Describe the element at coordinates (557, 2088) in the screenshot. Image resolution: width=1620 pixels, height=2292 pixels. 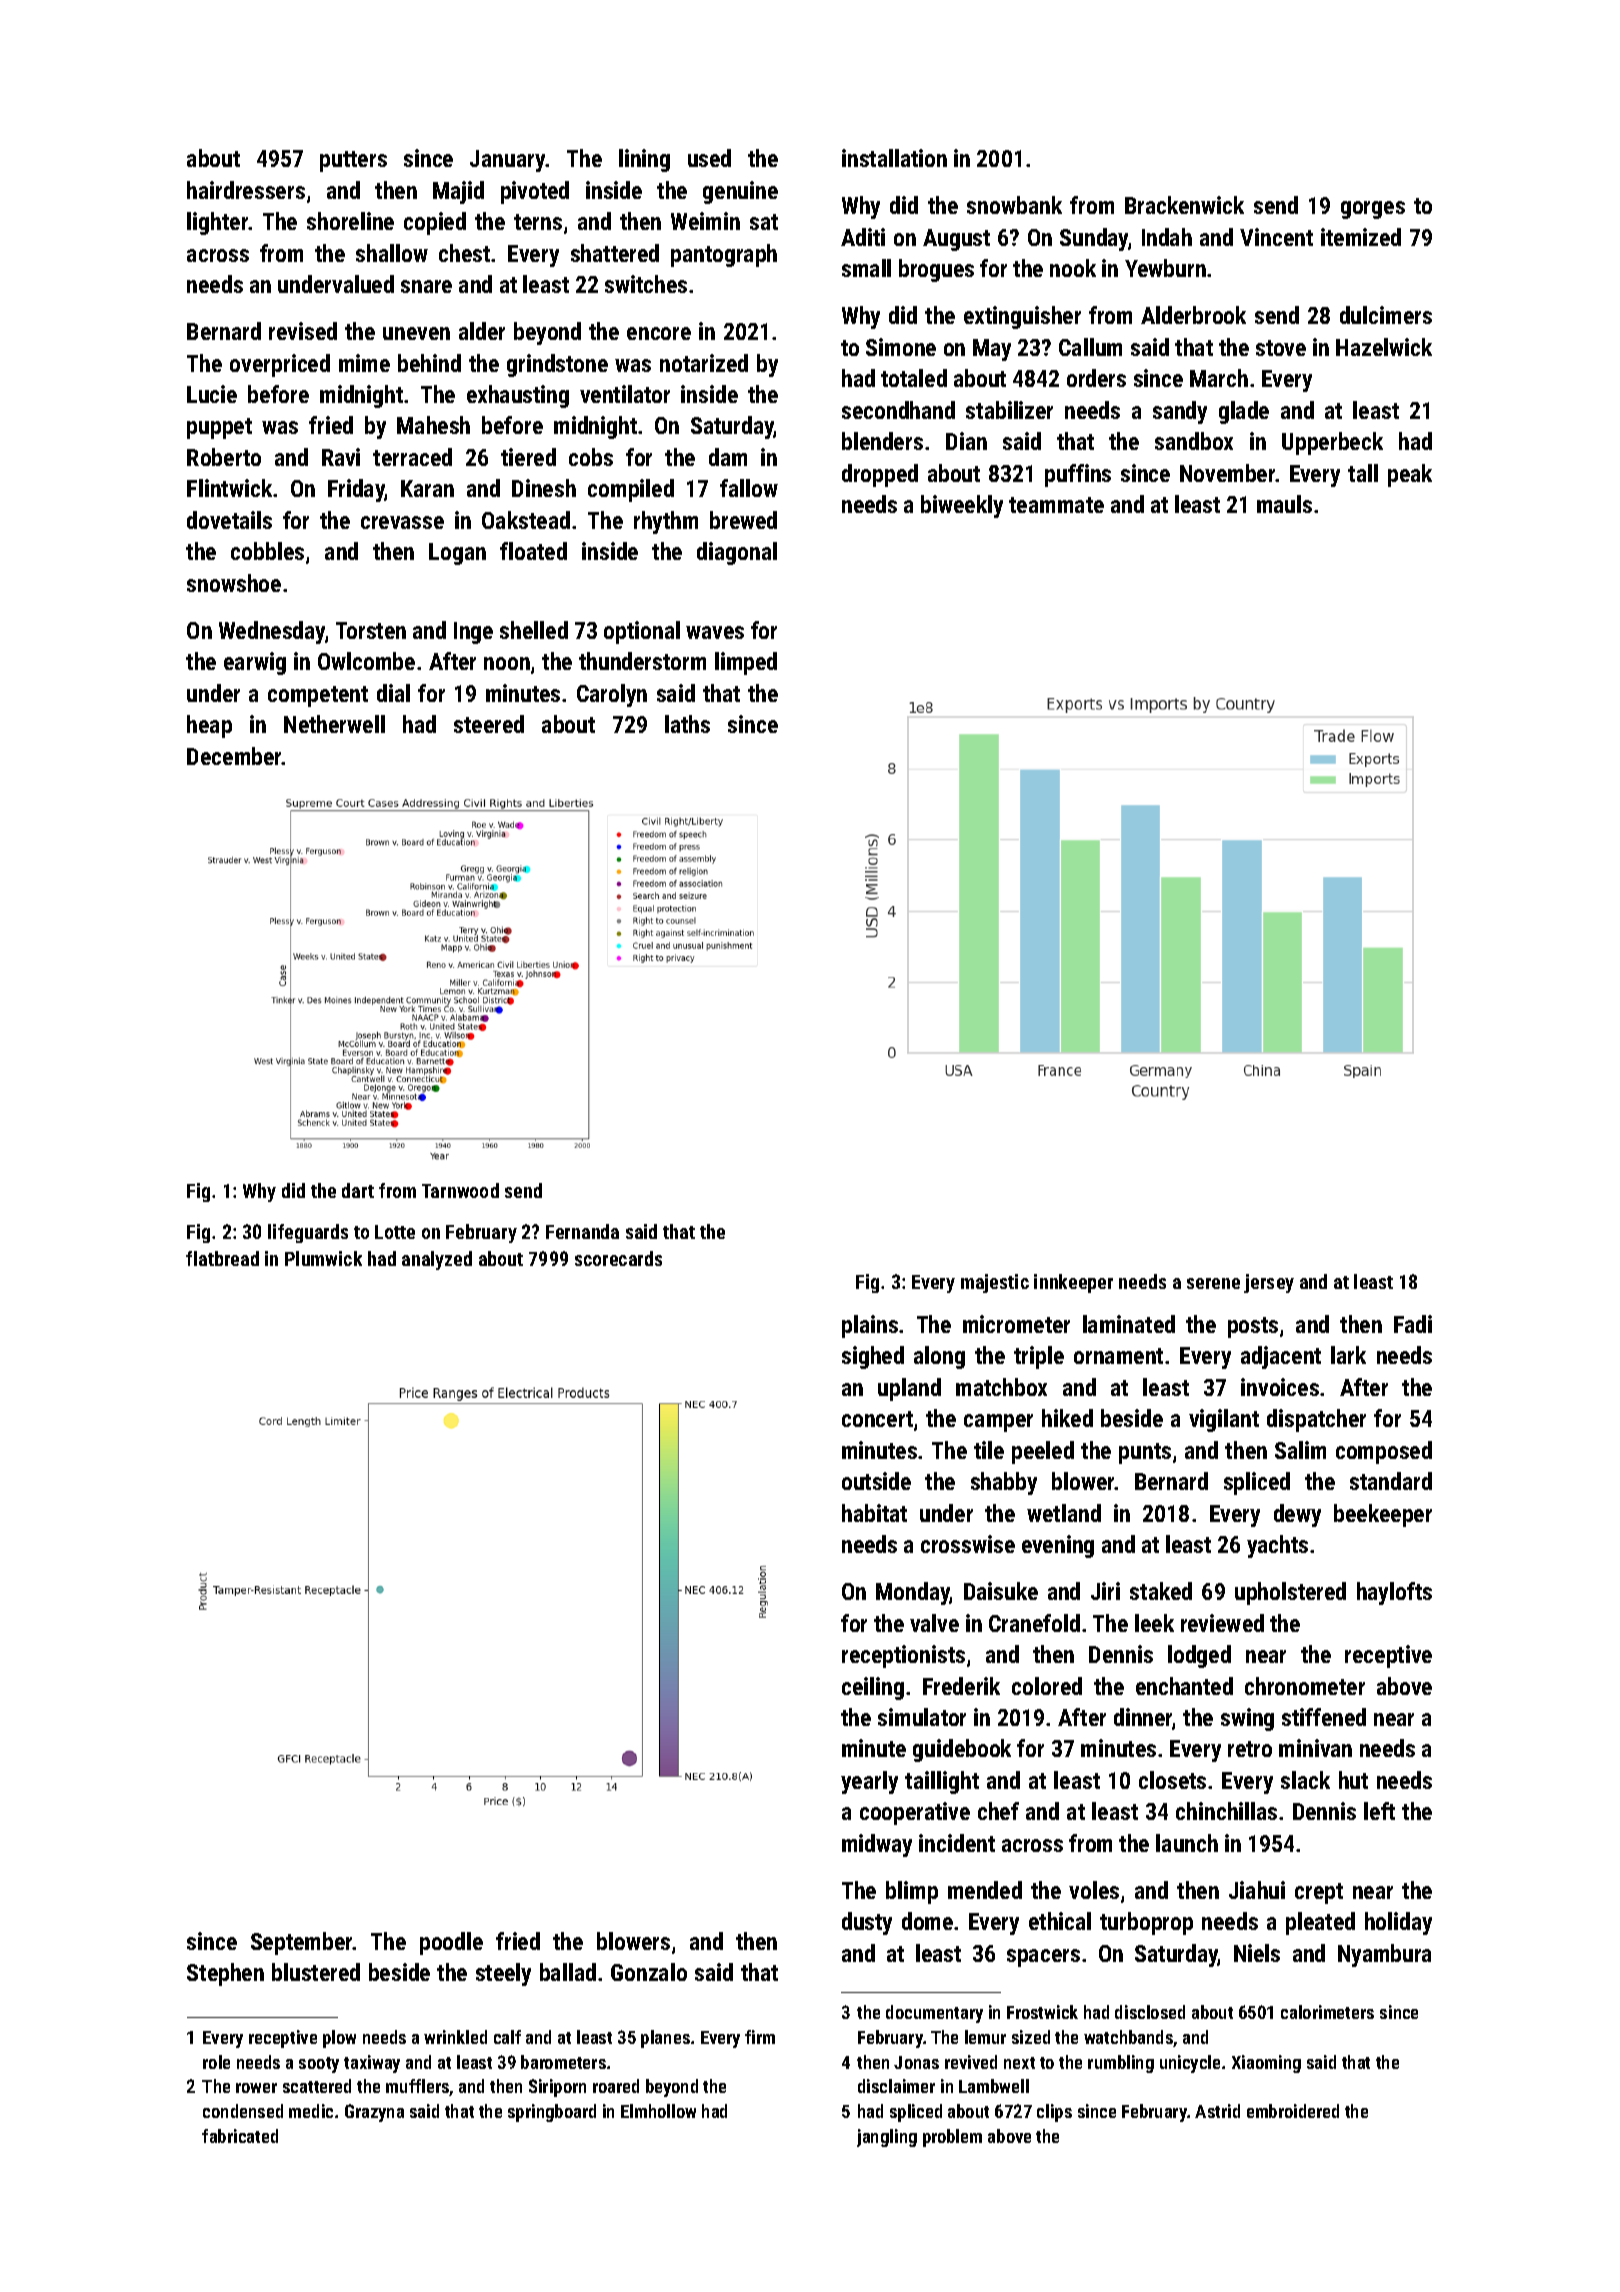
I see `Siriporn` at that location.
